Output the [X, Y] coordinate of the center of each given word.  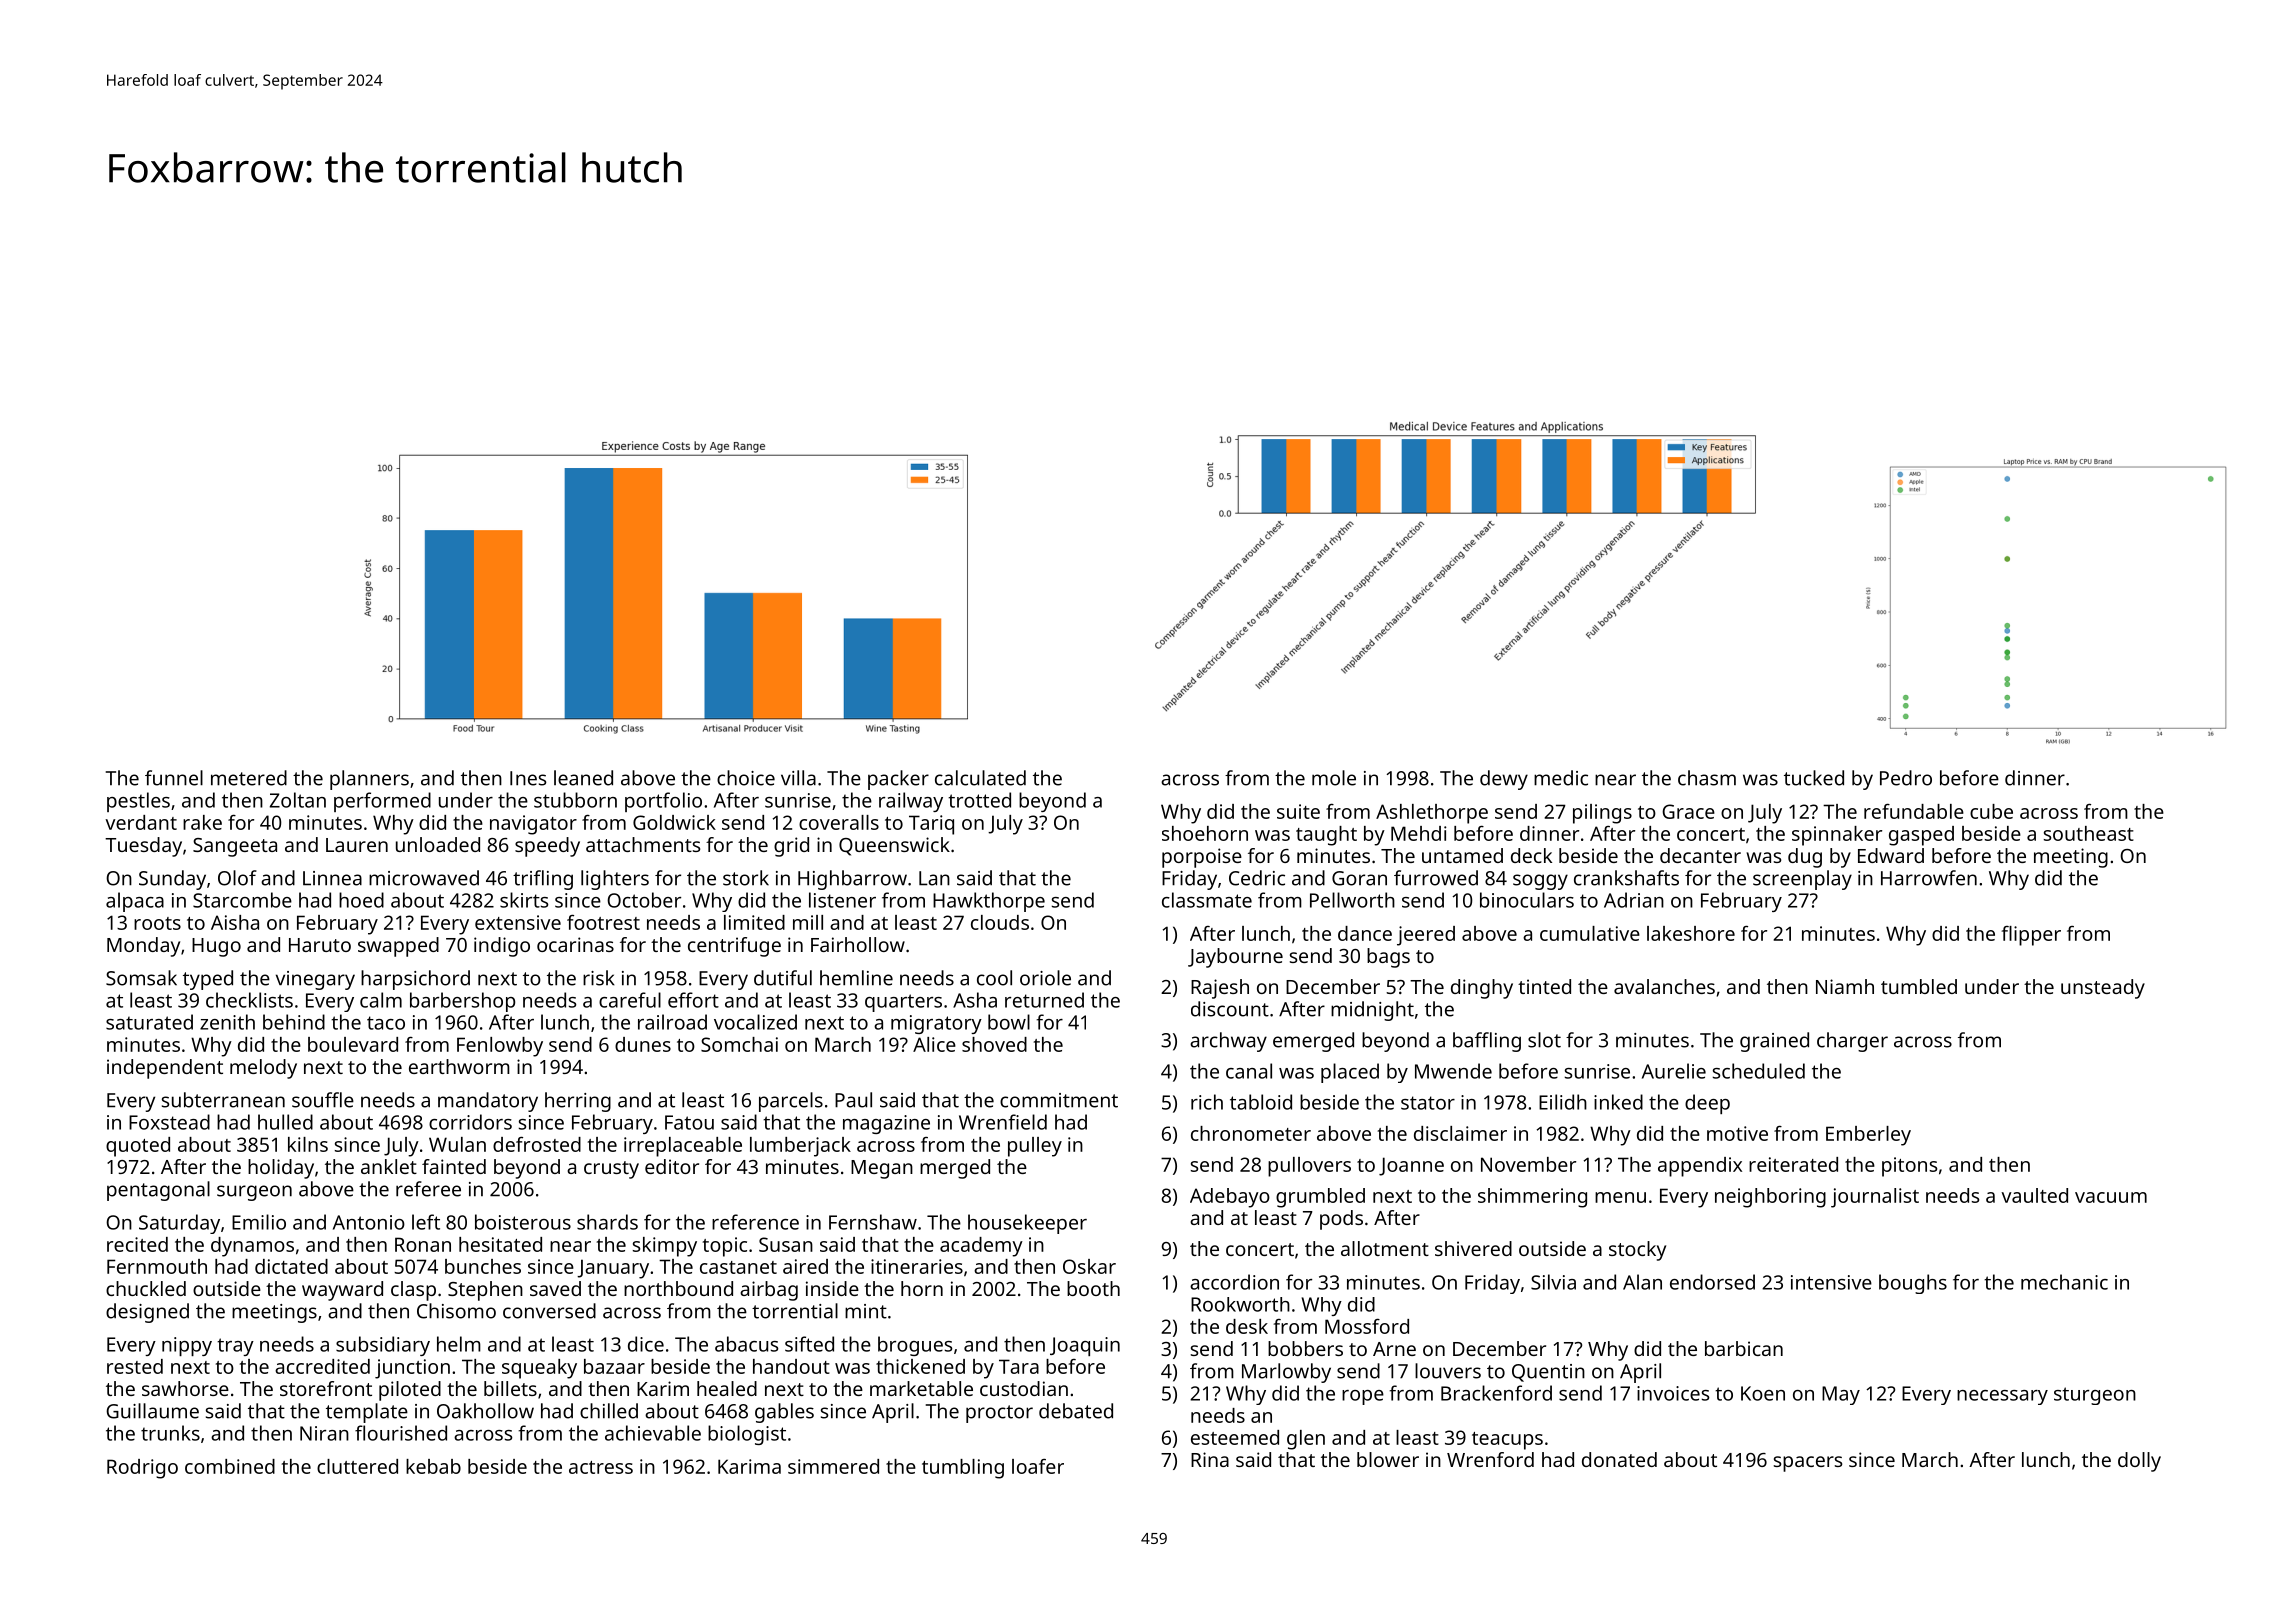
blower [1388, 1459]
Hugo [216, 947]
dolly [2139, 1462]
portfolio [663, 802]
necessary [2002, 1397]
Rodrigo [142, 1469]
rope [1363, 1397]
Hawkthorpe [989, 902]
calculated [980, 778]
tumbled [1919, 986]
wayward [342, 1291]
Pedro [1906, 778]
